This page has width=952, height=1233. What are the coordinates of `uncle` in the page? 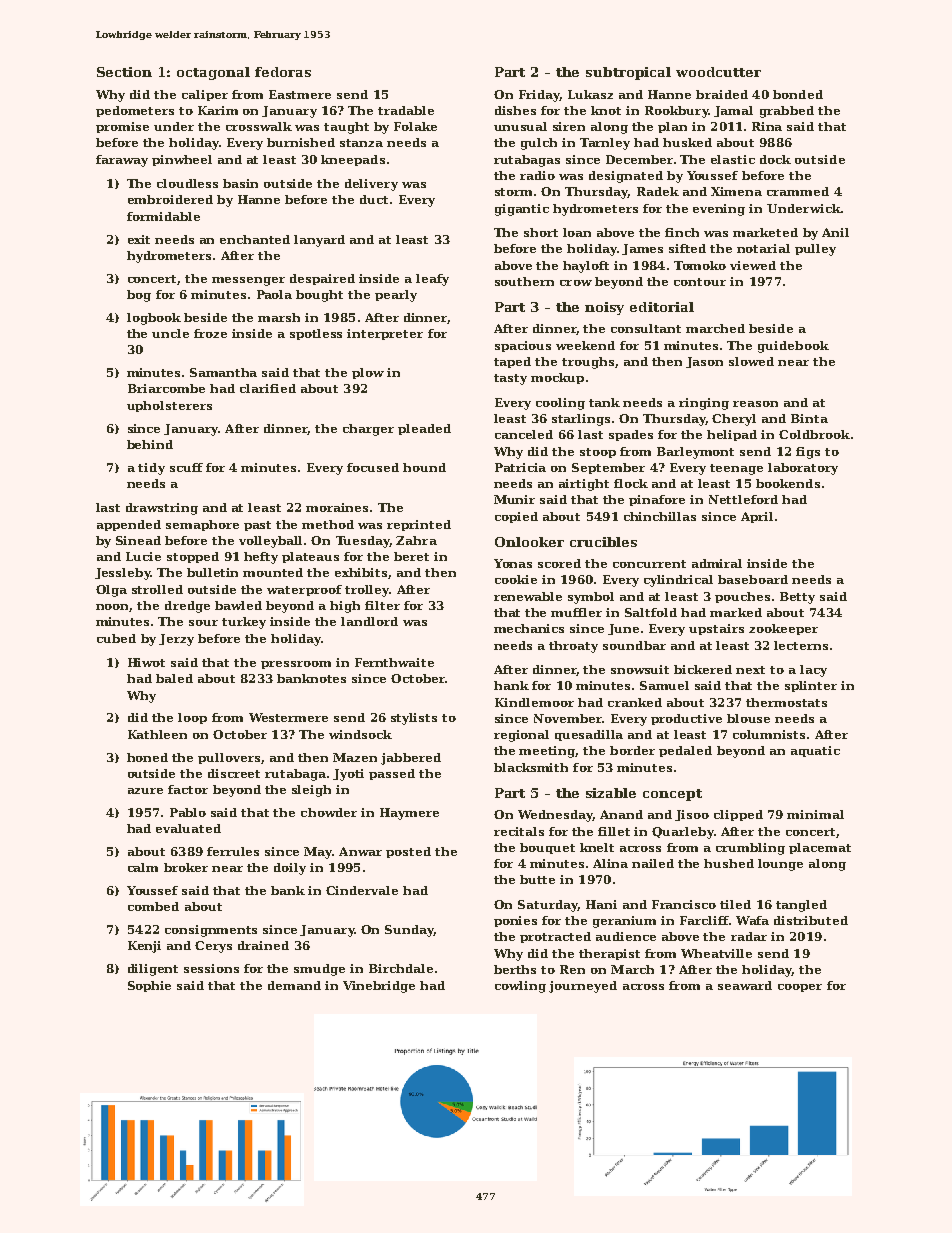 It's located at (170, 333).
